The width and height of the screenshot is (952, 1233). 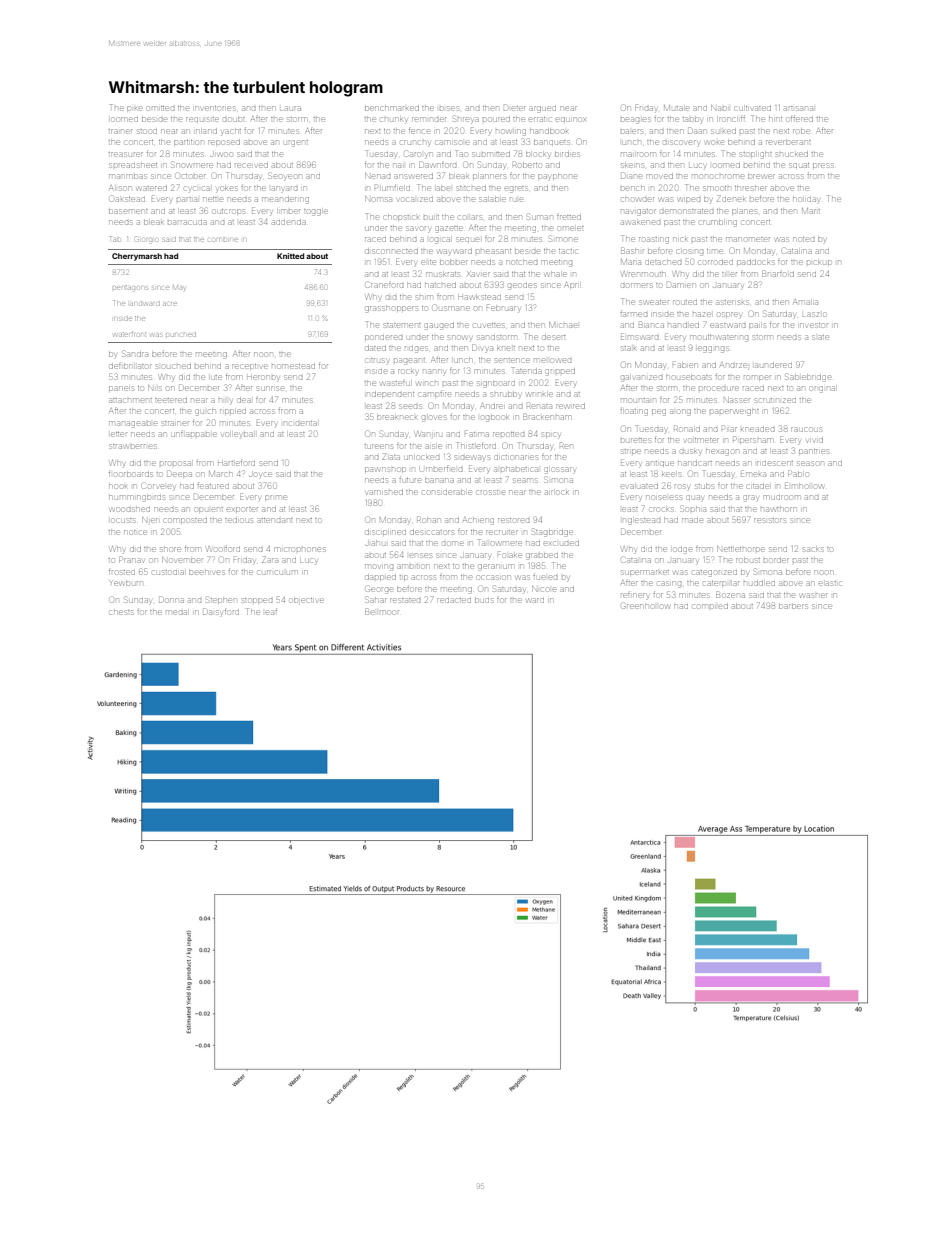 I want to click on scrutinized, so click(x=775, y=400).
